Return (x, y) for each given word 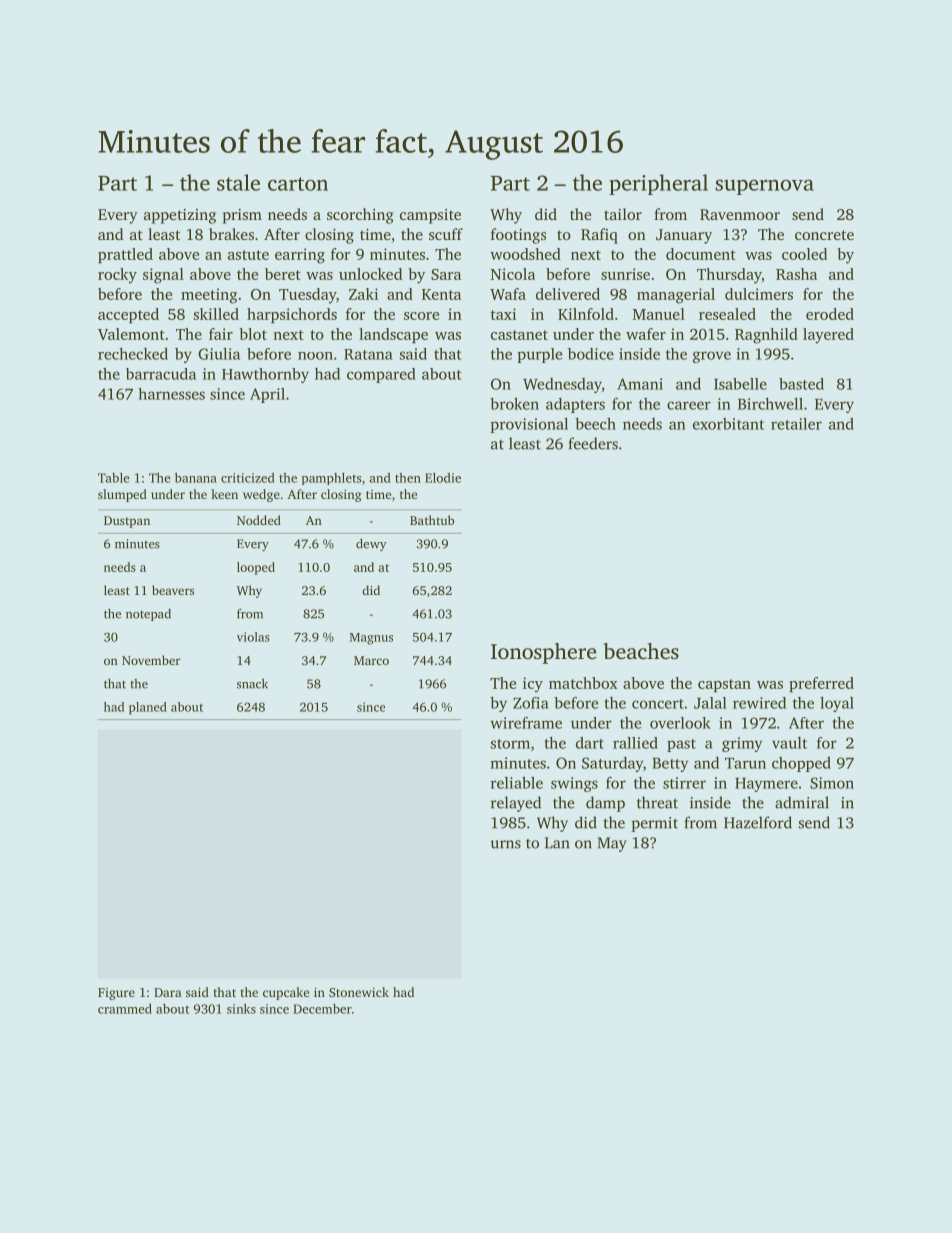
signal (163, 276)
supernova (764, 187)
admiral (802, 802)
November (151, 660)
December (322, 1009)
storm (510, 744)
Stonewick (359, 992)
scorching (360, 216)
